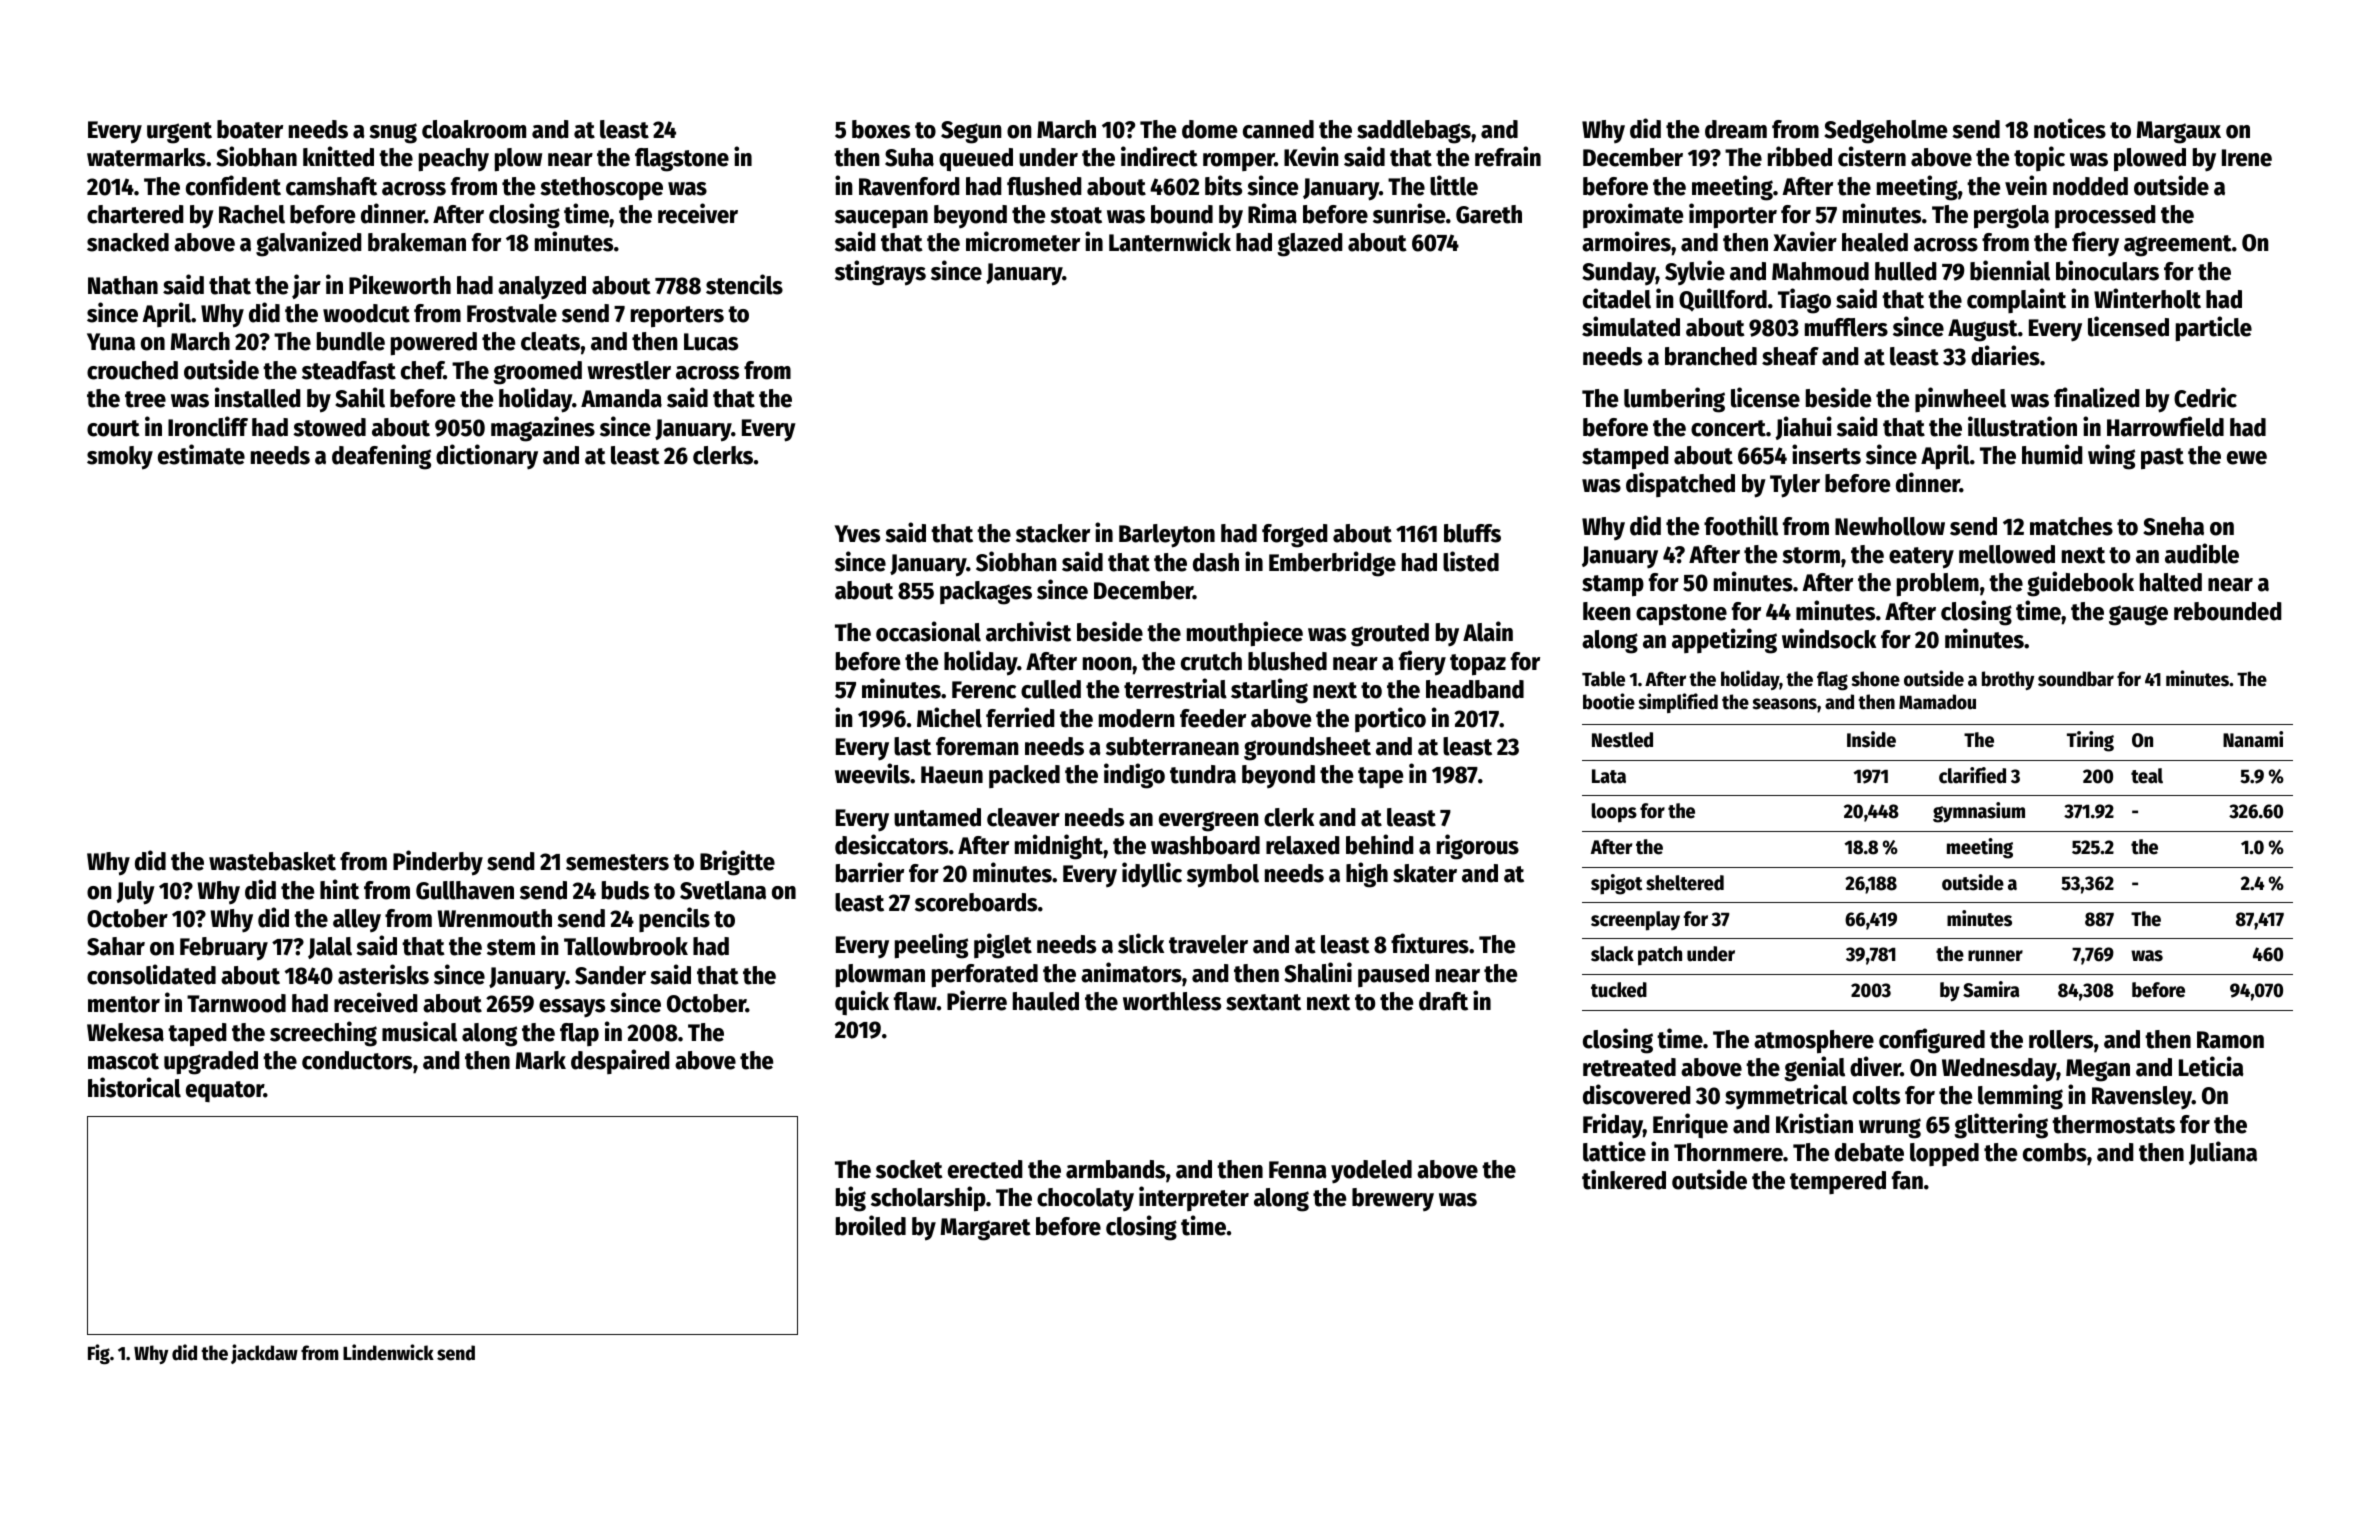 This document has height=1540, width=2380. Describe the element at coordinates (2097, 397) in the document. I see `finalized` at that location.
